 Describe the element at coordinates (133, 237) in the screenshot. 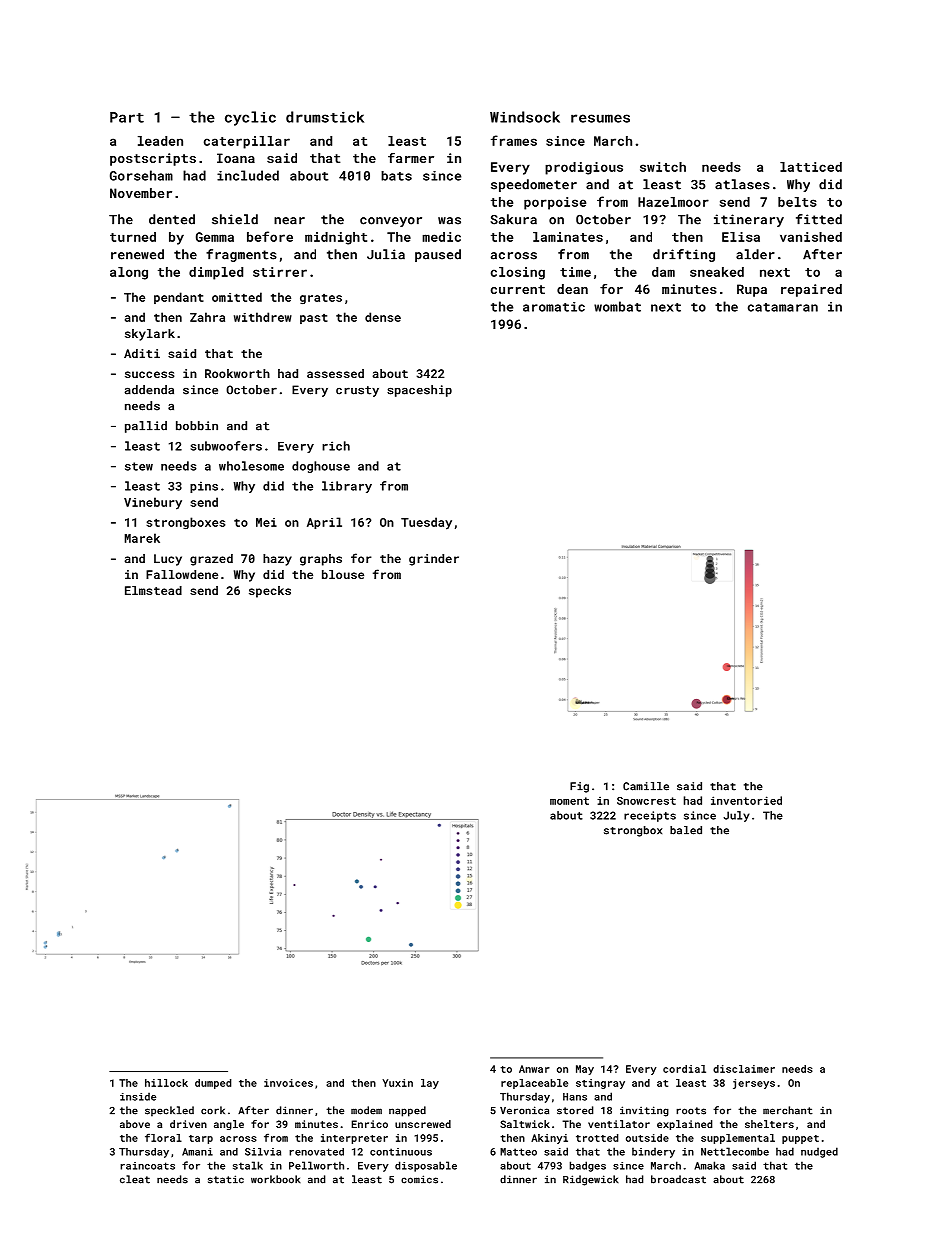

I see `turned` at that location.
